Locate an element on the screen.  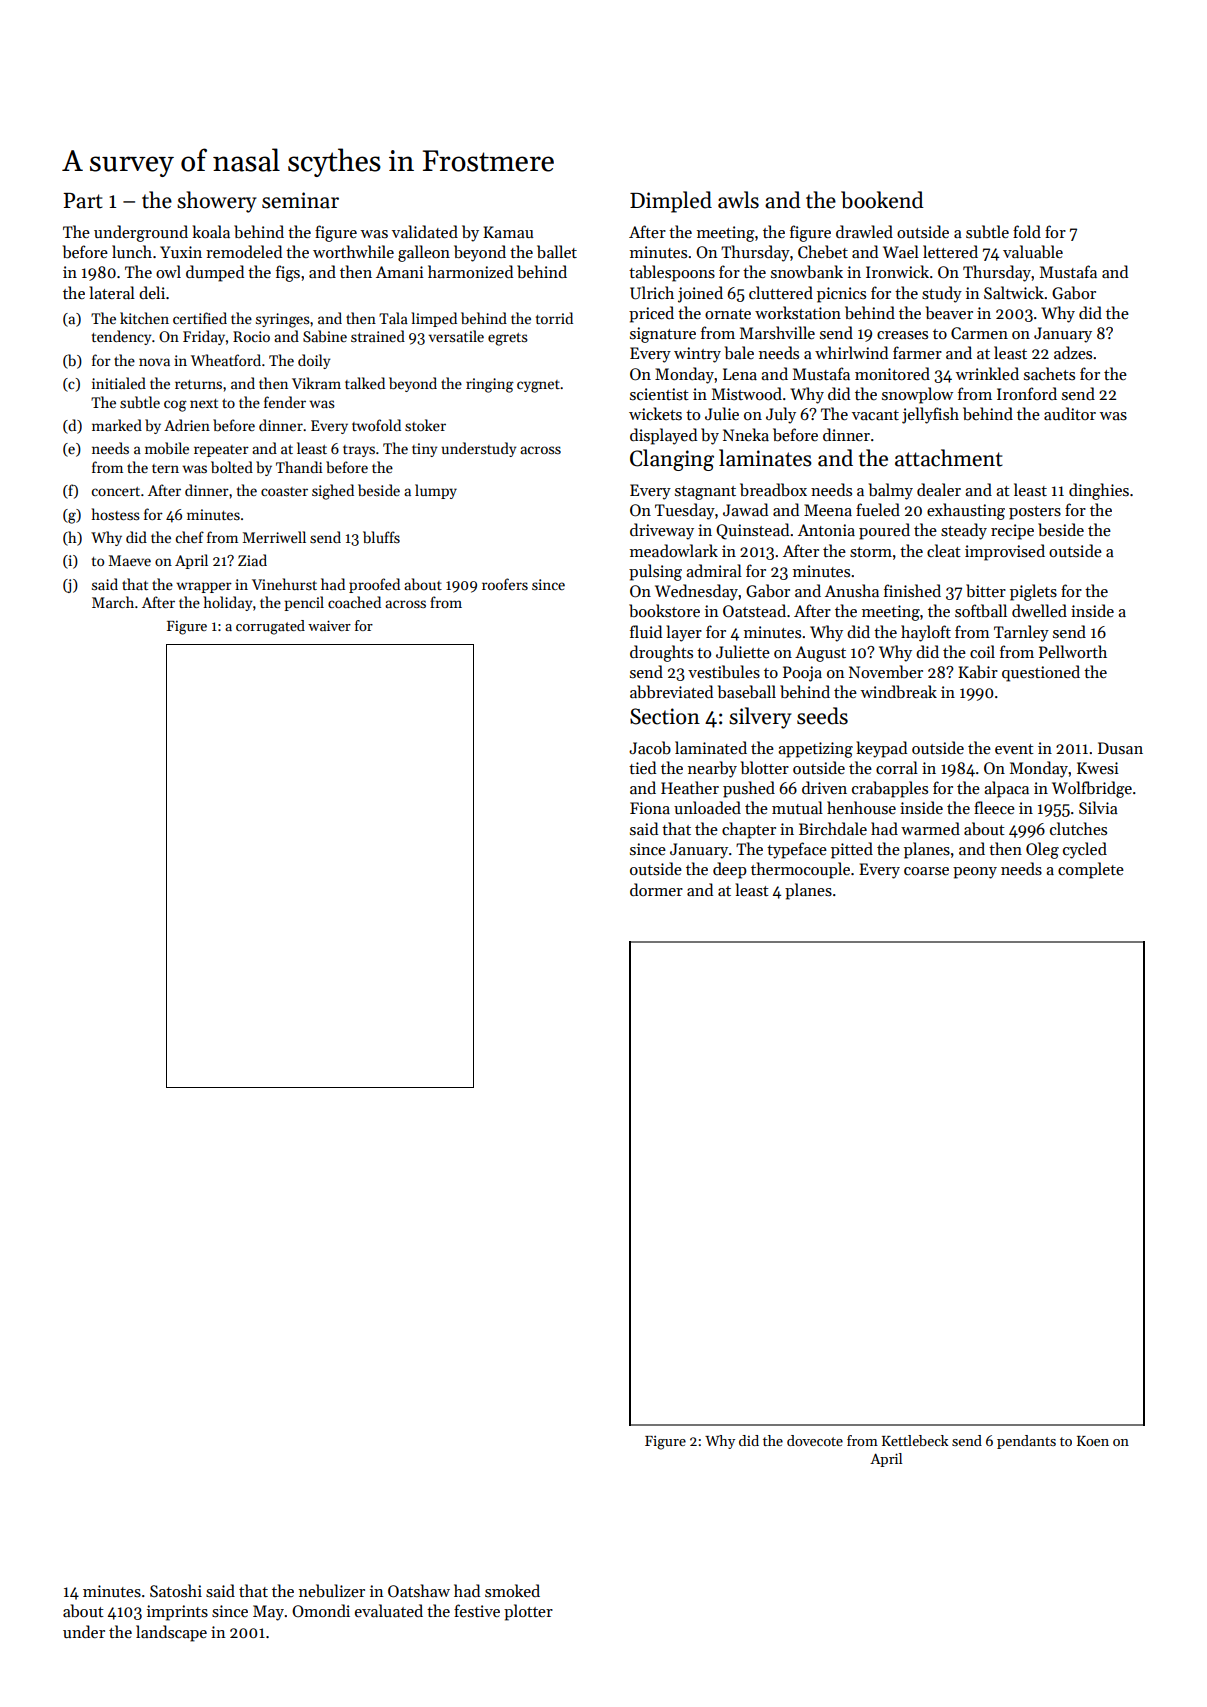
lettered is located at coordinates (950, 251).
